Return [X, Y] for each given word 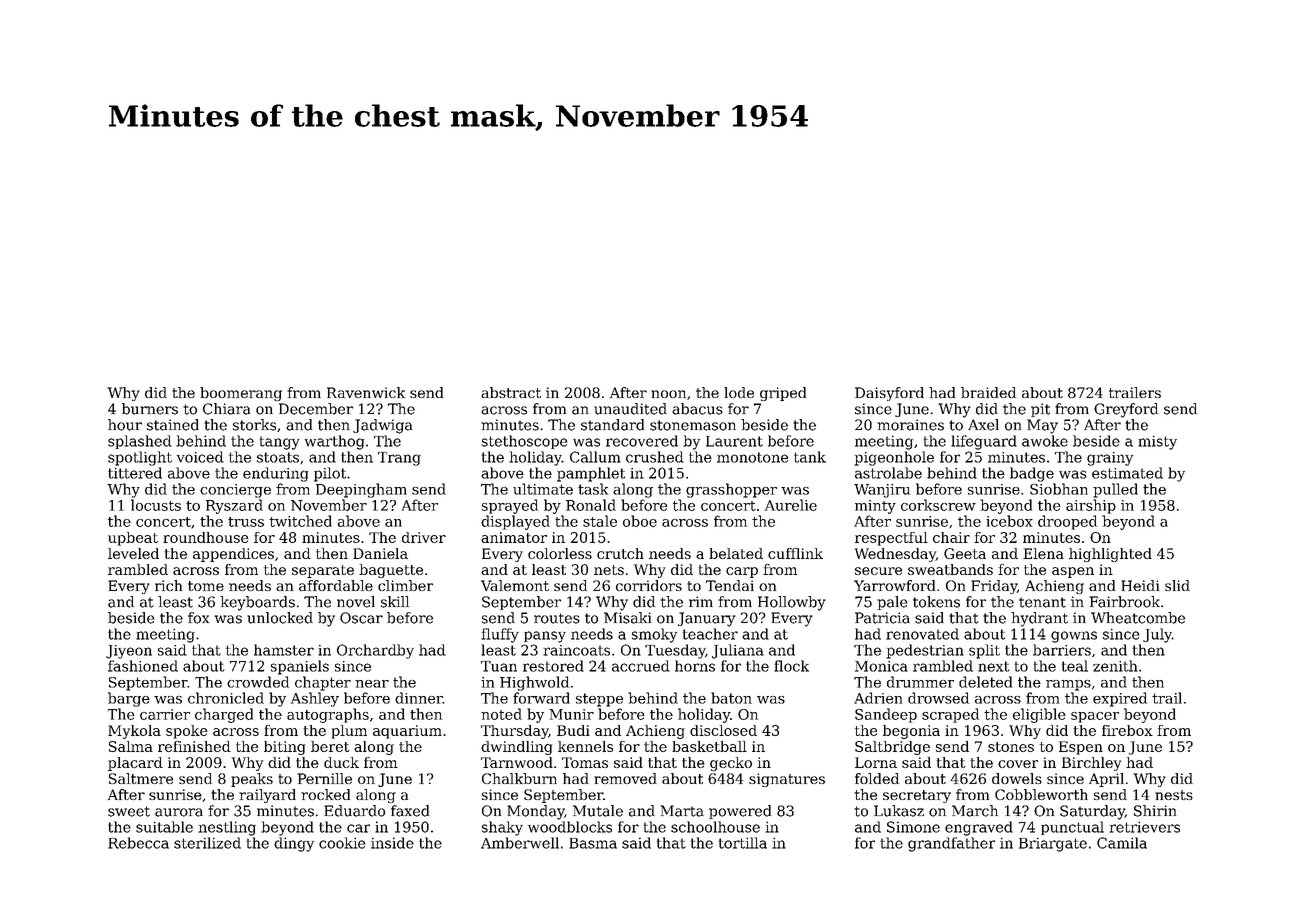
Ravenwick [366, 392]
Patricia [882, 618]
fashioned [143, 666]
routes [557, 618]
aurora [179, 812]
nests [1174, 795]
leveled [133, 553]
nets [609, 570]
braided [988, 392]
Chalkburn [519, 778]
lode [739, 392]
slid [1177, 585]
